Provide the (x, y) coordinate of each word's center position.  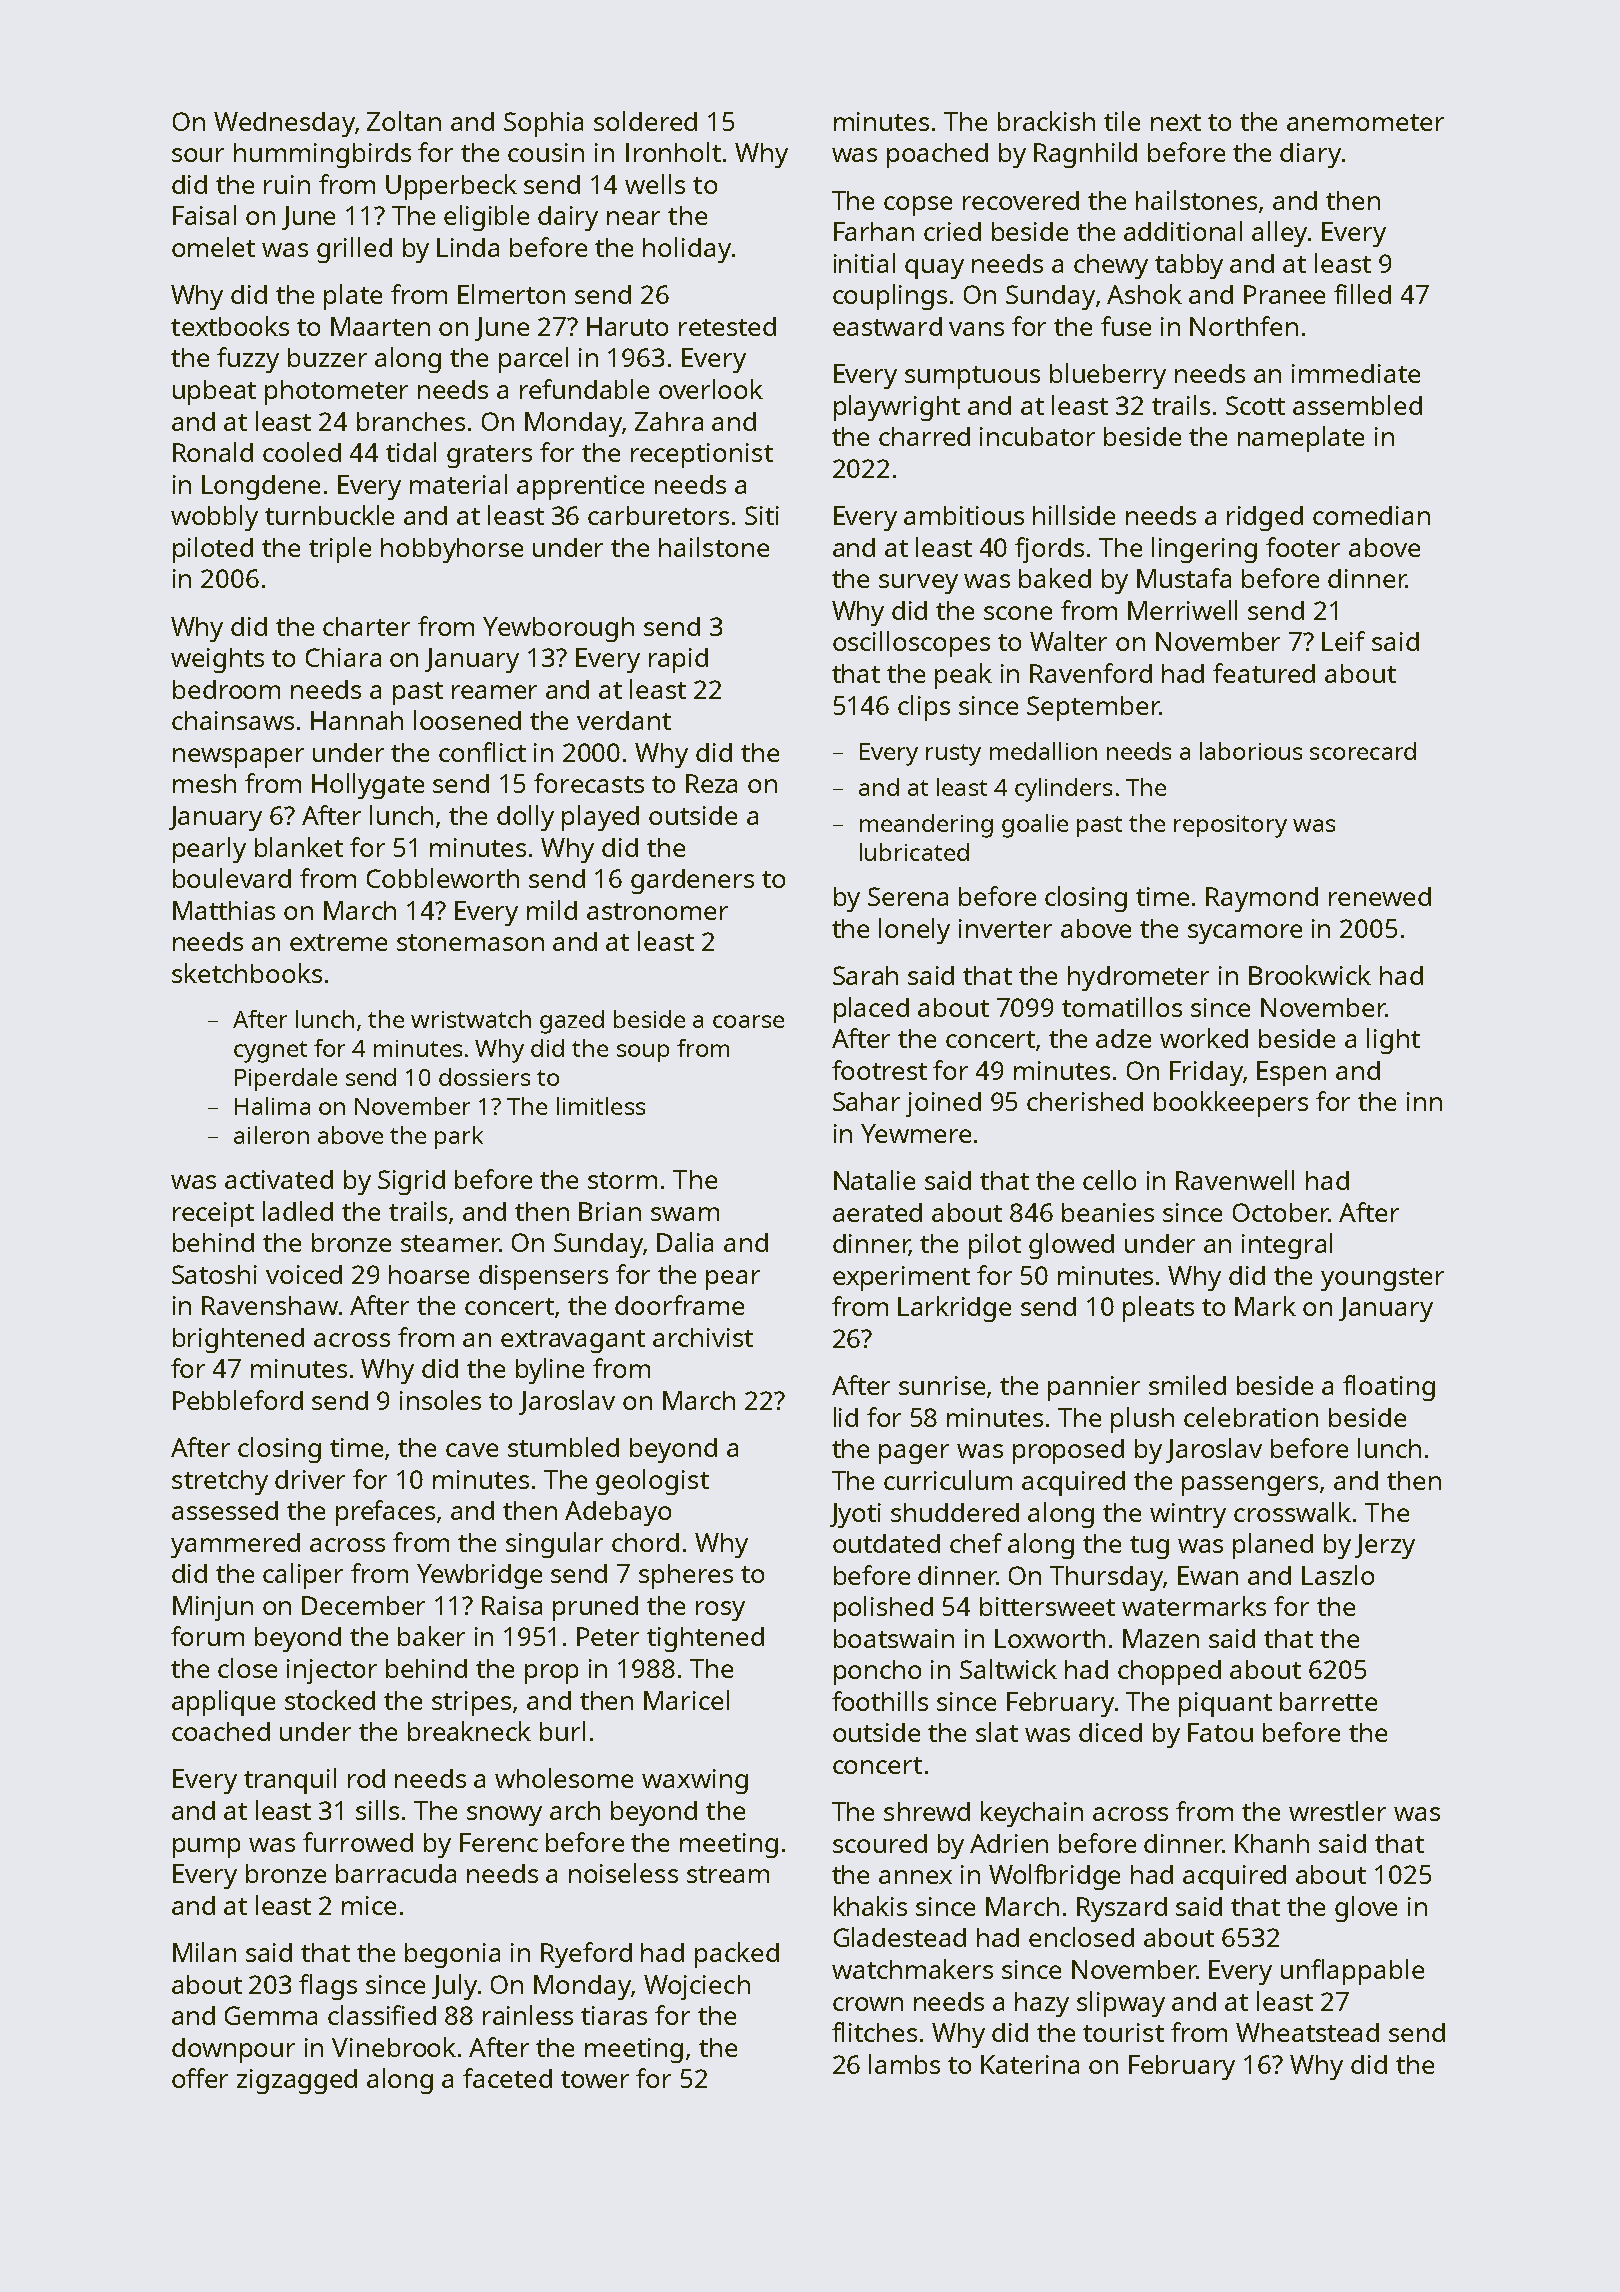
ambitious (964, 515)
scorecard (1363, 751)
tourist (1123, 2032)
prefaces (385, 1513)
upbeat (214, 392)
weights (217, 660)
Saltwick (1008, 1669)
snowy (504, 1816)
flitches (874, 2032)
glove (1366, 1909)
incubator (1037, 436)
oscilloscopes (911, 644)
